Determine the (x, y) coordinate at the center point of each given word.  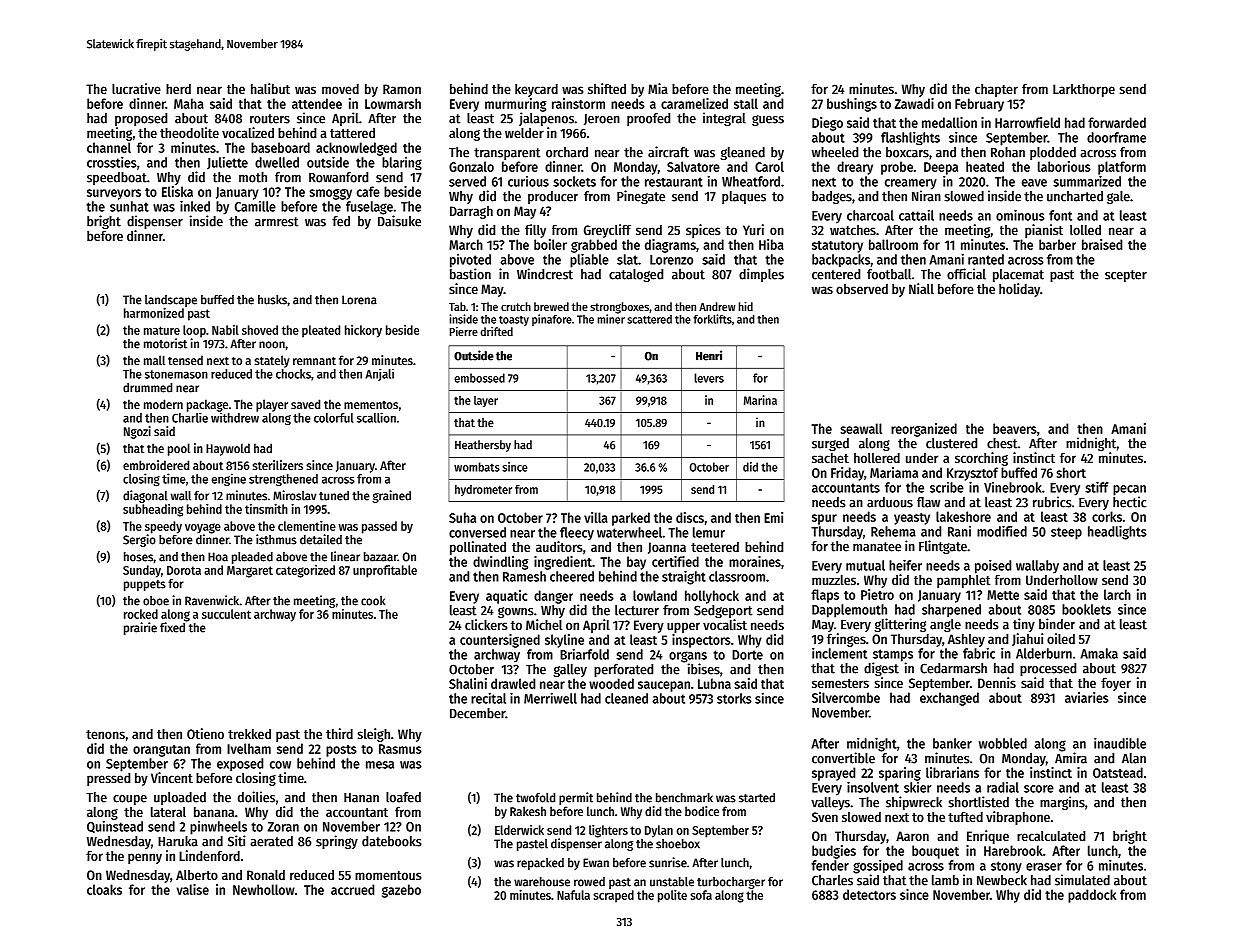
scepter (1126, 276)
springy (337, 842)
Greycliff (607, 231)
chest (1002, 443)
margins (1062, 803)
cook (373, 601)
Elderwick (519, 830)
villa (596, 517)
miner (611, 319)
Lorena (359, 300)
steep (1066, 533)
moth (253, 177)
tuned (334, 496)
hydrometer (483, 490)
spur (824, 519)
